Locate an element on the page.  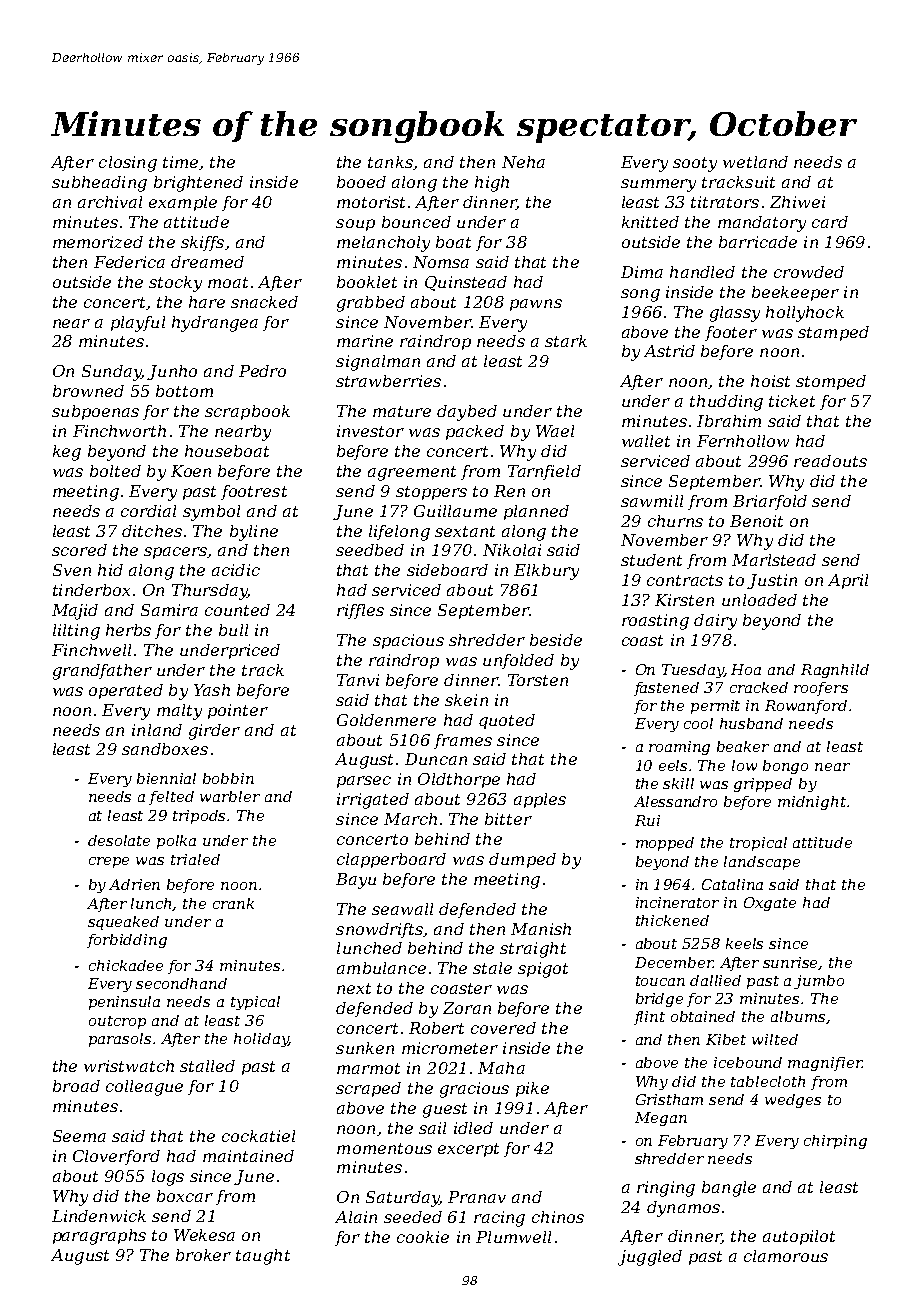
closing is located at coordinates (128, 164).
